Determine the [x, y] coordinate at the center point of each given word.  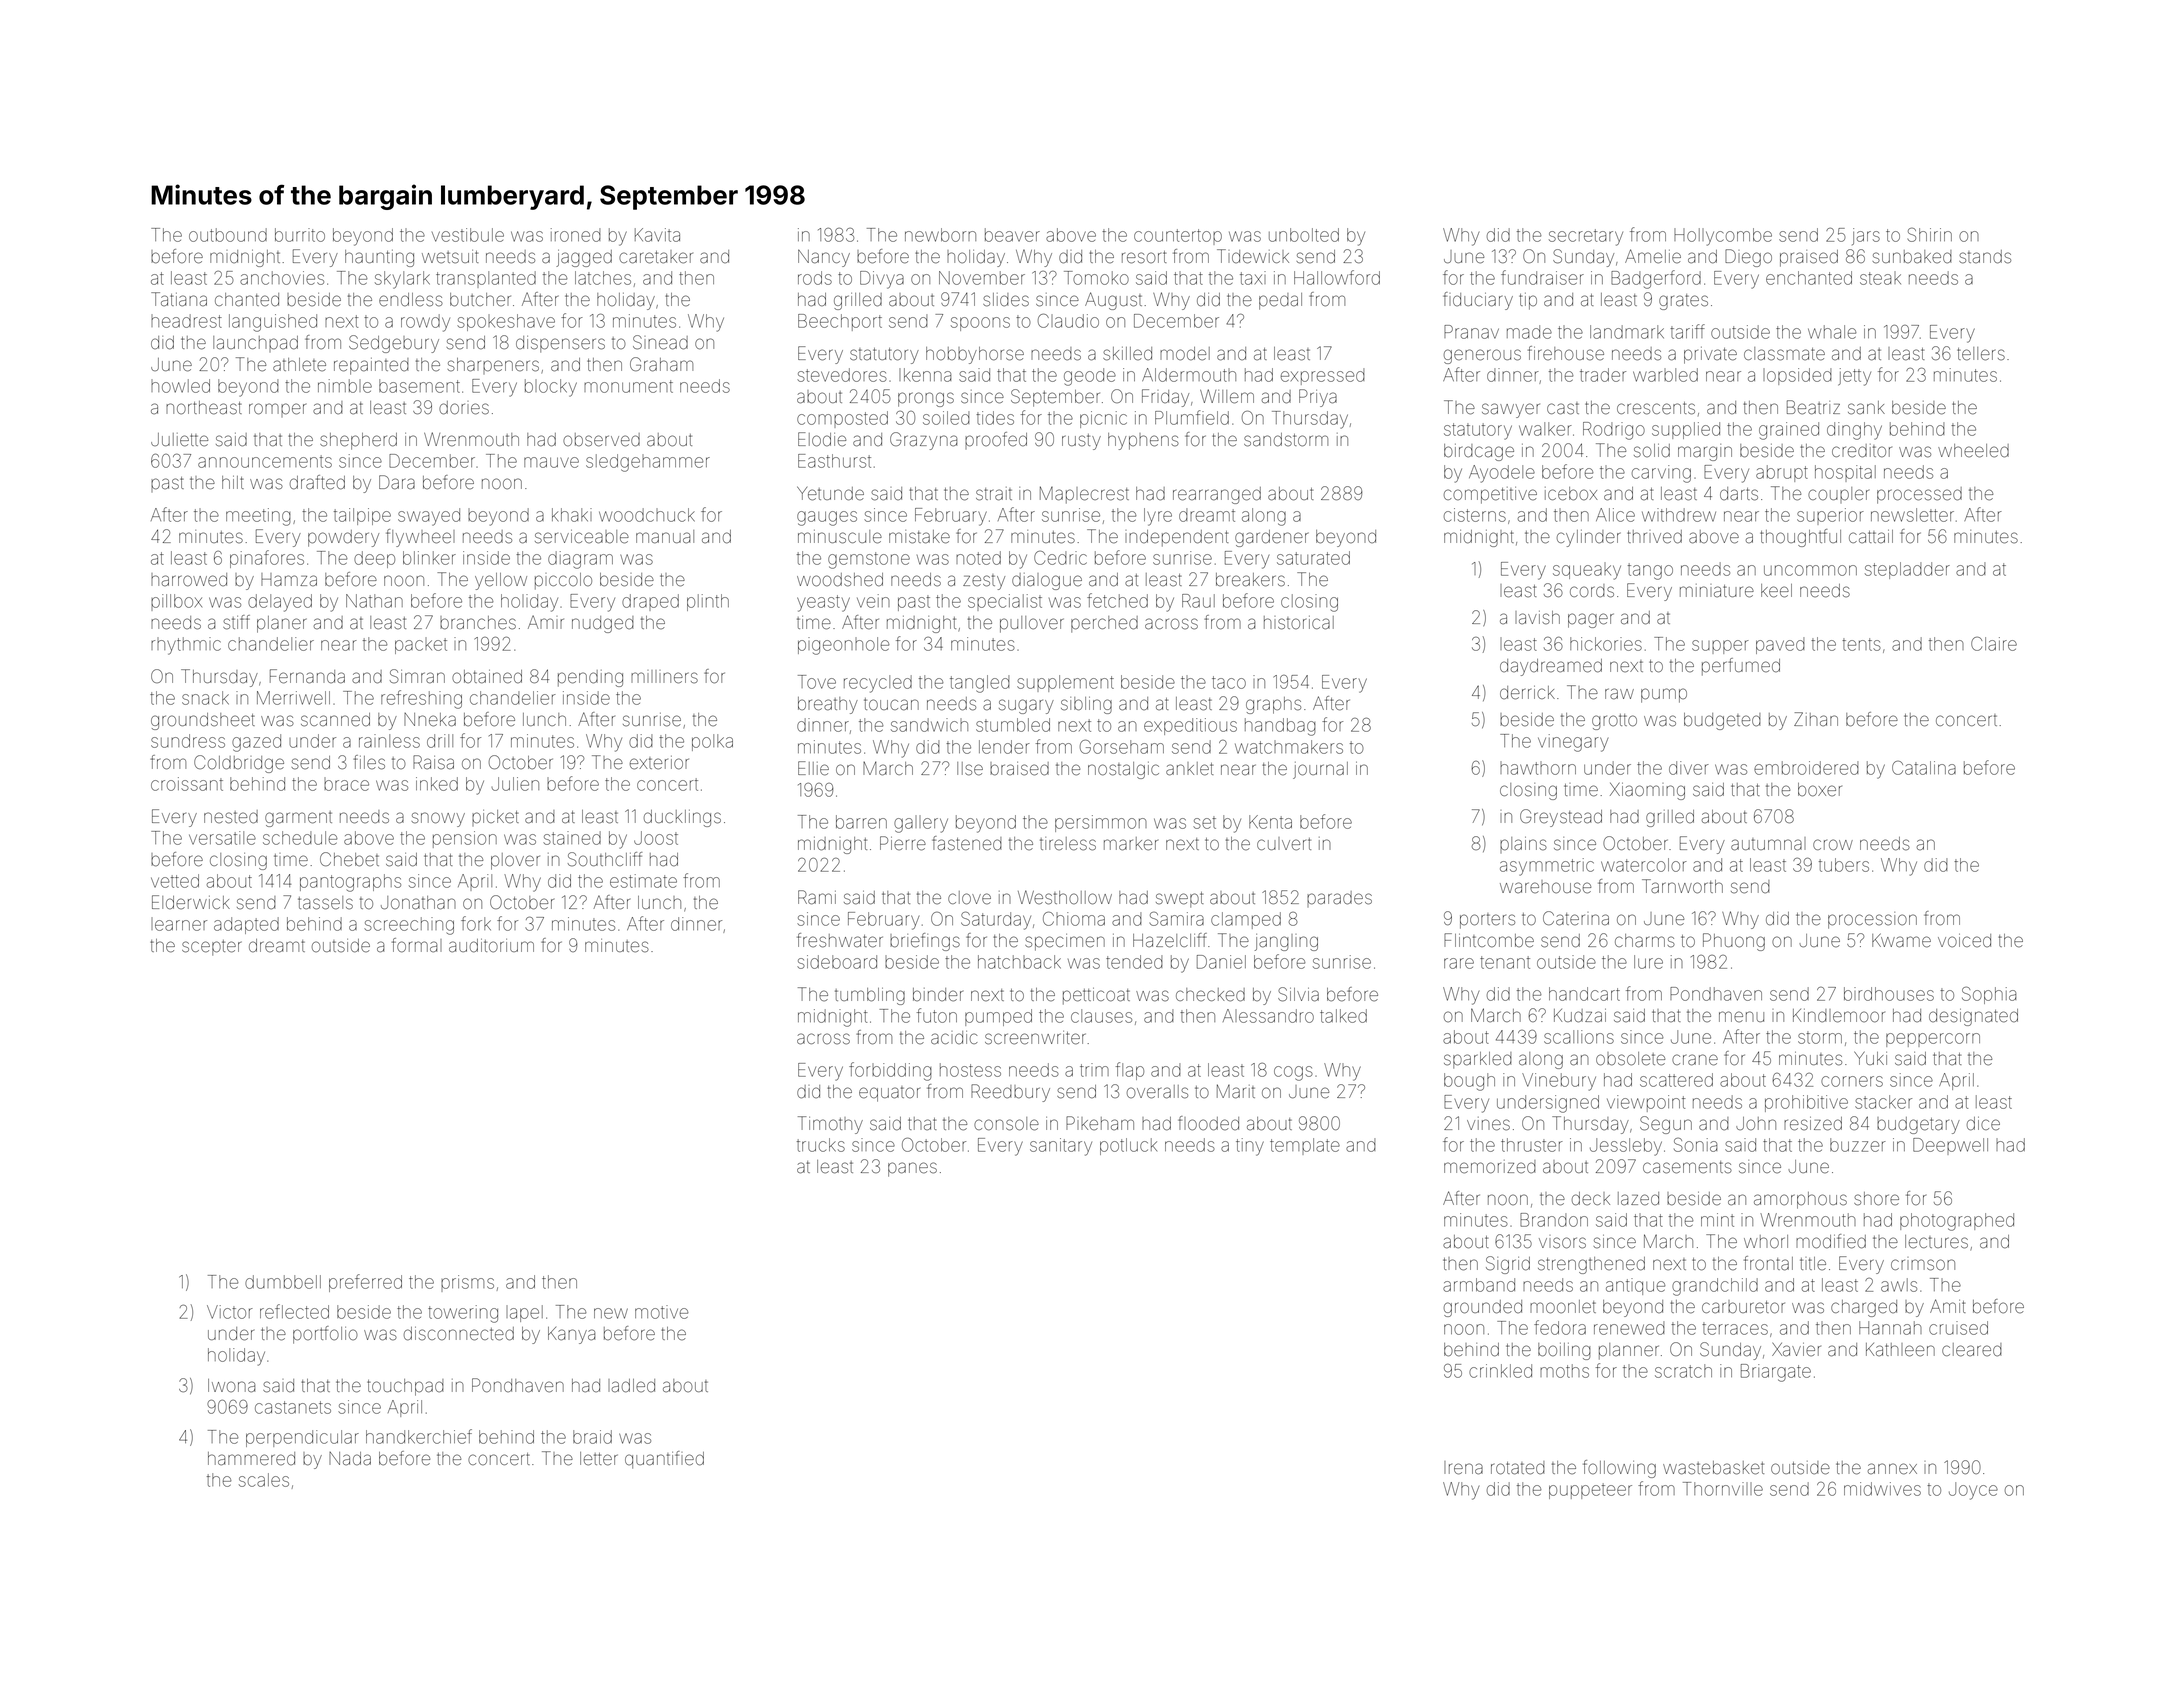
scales [264, 1480]
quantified [664, 1460]
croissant [187, 784]
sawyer [1511, 410]
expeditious [1190, 726]
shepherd [358, 441]
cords [1592, 591]
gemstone [869, 560]
